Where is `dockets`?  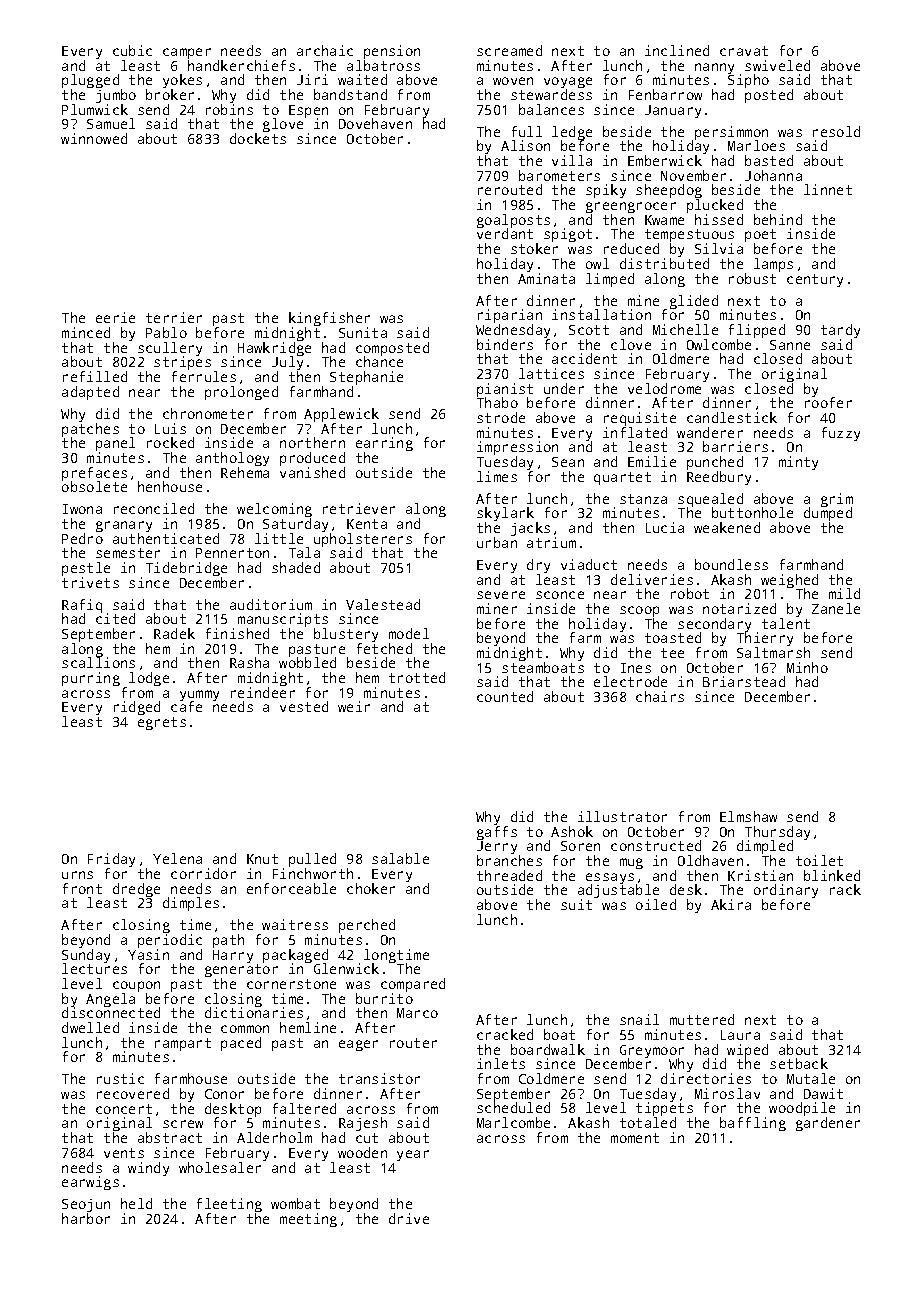
dockets is located at coordinates (258, 139).
